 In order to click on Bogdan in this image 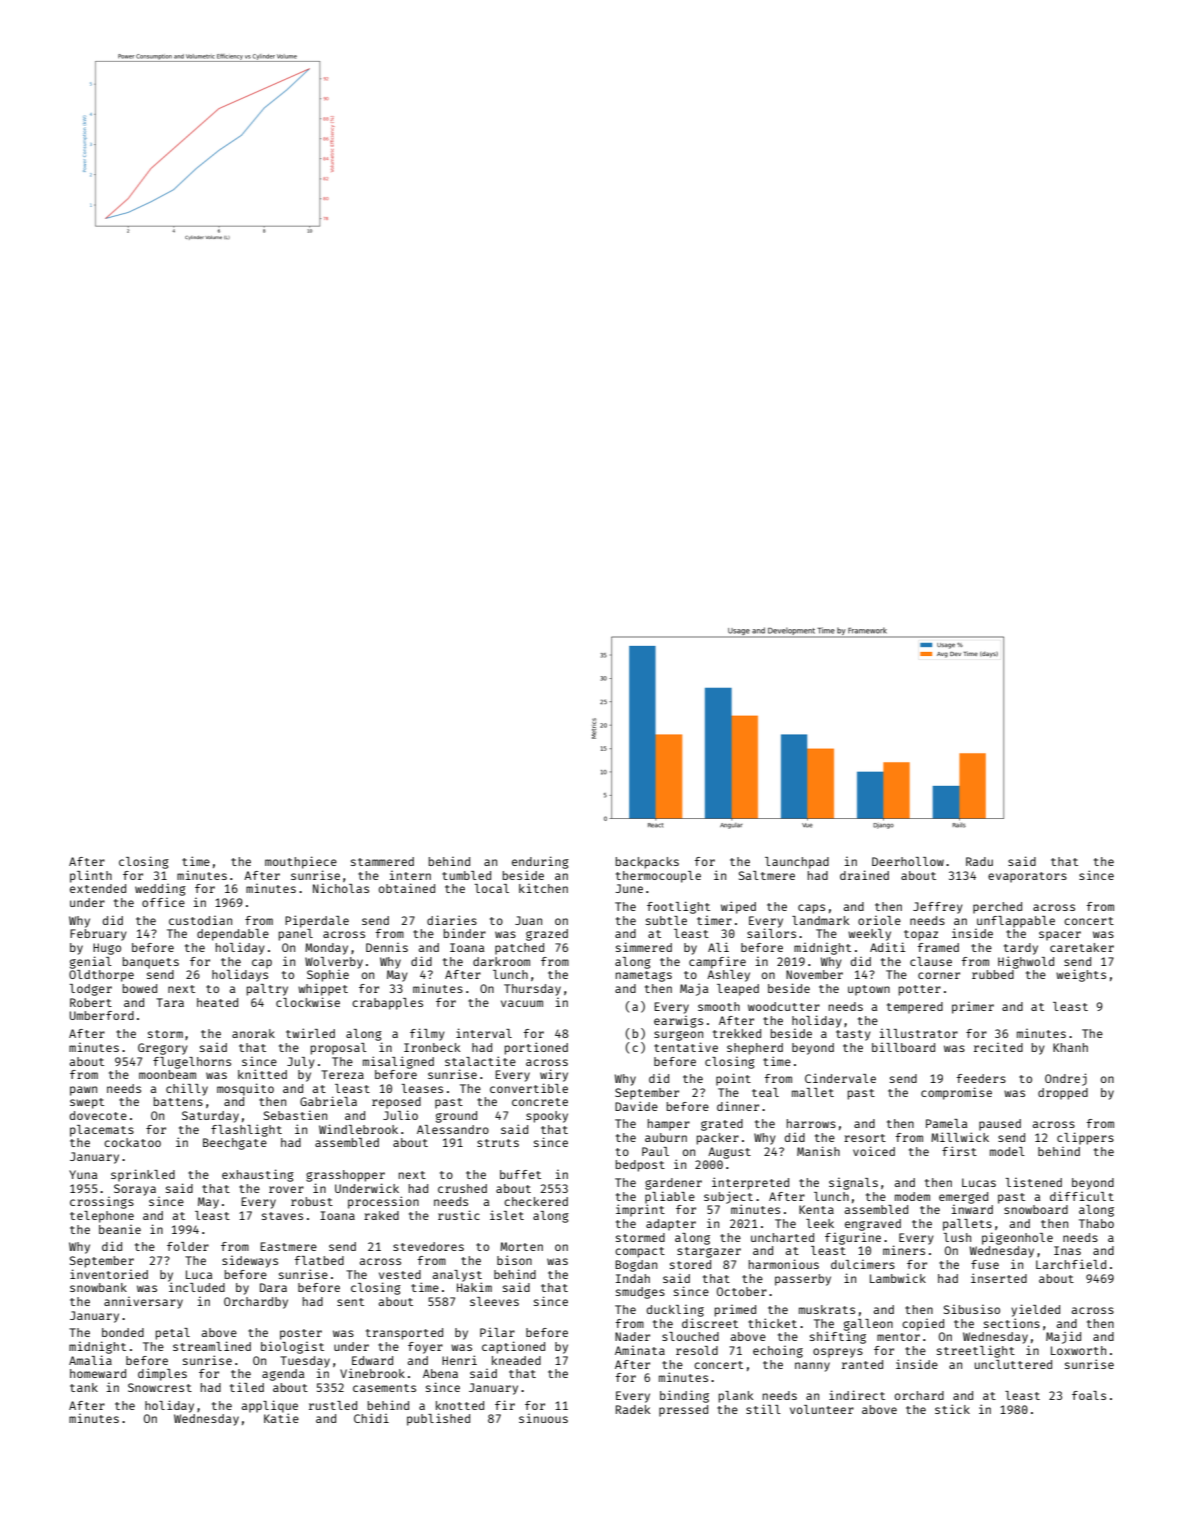, I will do `click(636, 1266)`.
